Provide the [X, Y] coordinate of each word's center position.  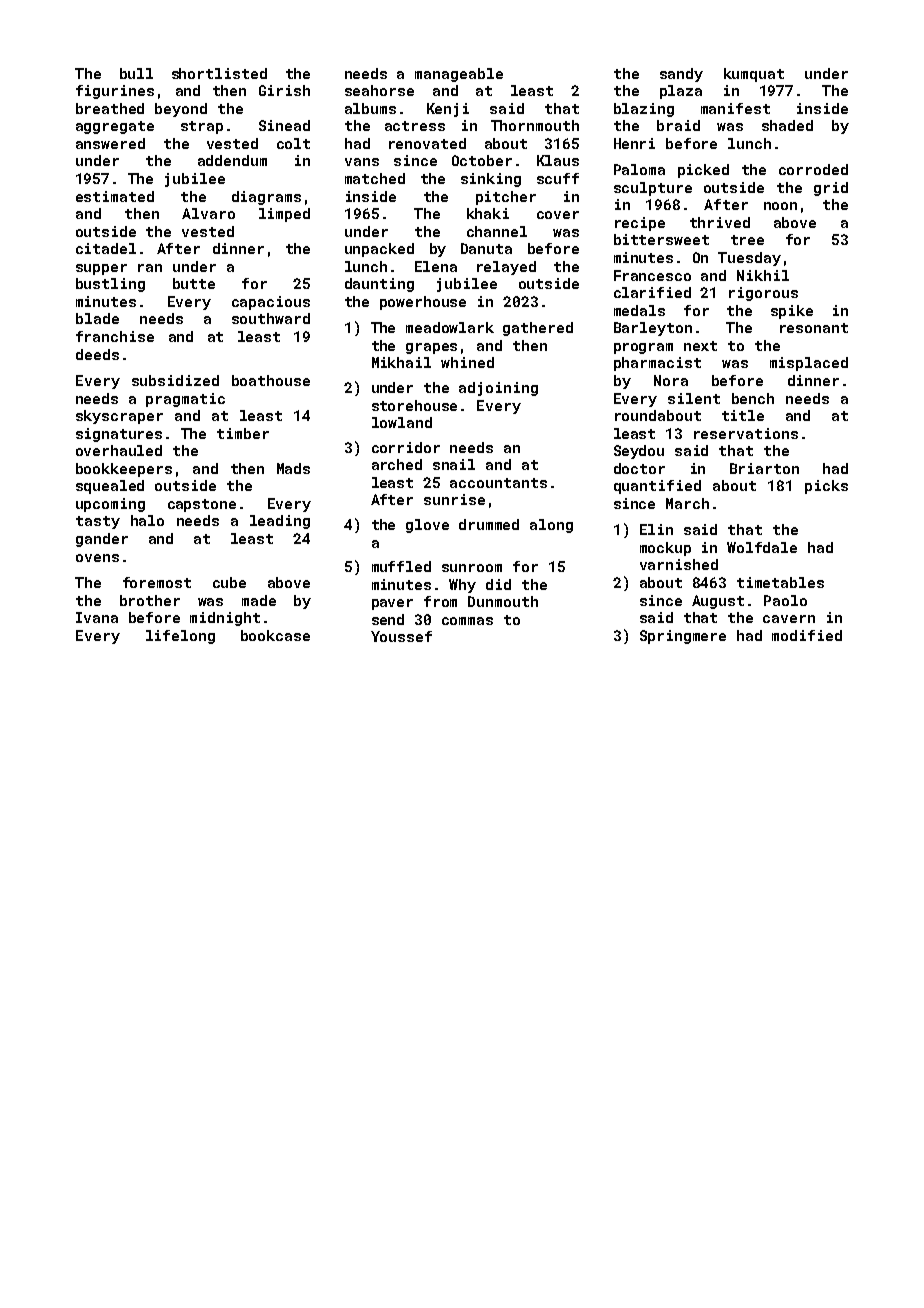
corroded [813, 169]
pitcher [506, 198]
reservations [746, 433]
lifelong [180, 637]
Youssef [401, 636]
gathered [538, 329]
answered [110, 143]
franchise [115, 336]
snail [454, 464]
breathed [110, 108]
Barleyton [653, 329]
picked [703, 171]
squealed [110, 487]
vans [362, 162]
